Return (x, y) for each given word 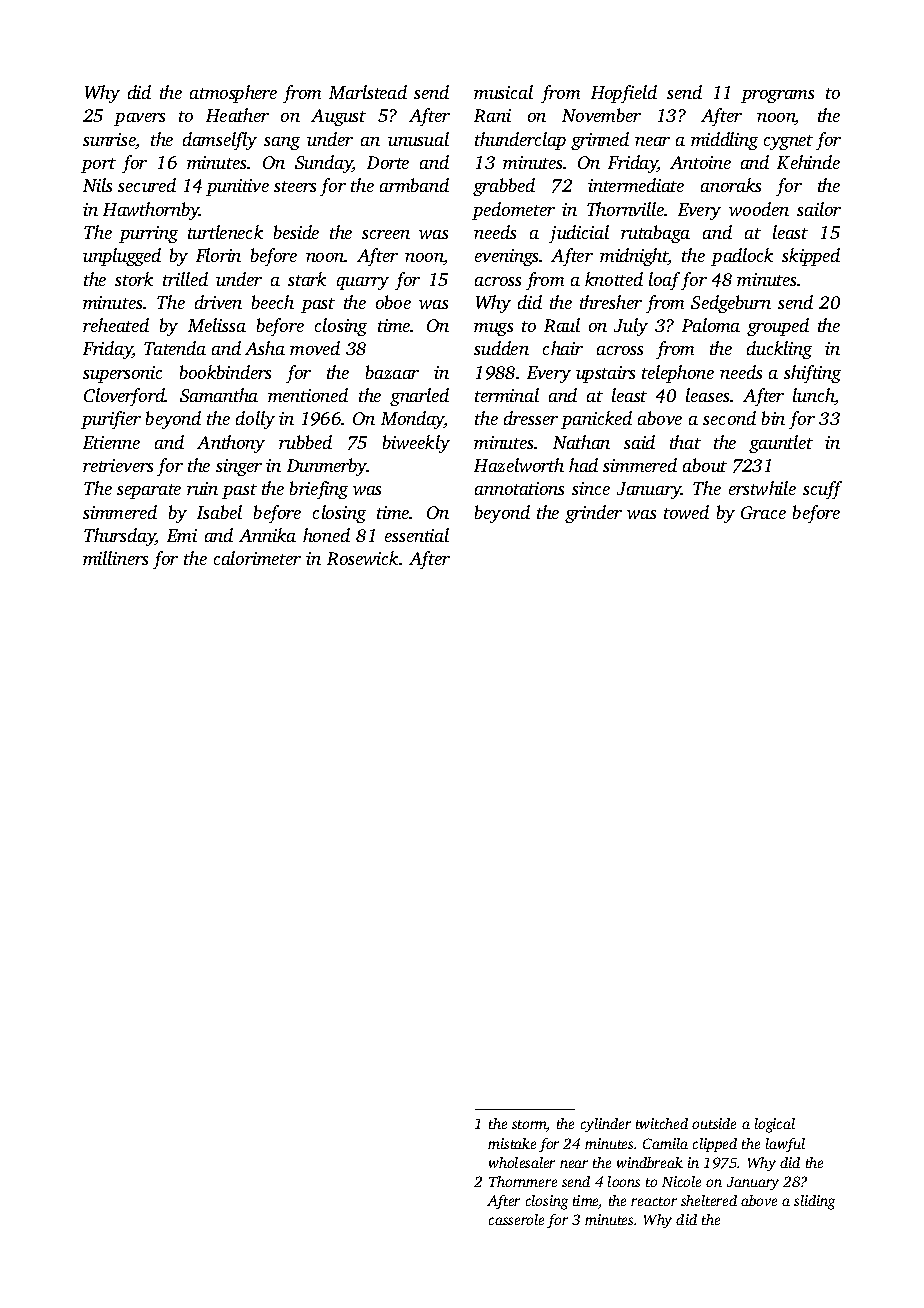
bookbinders (225, 372)
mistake (512, 1143)
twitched (662, 1123)
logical (775, 1125)
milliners (115, 558)
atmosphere (233, 94)
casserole (516, 1219)
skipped (811, 257)
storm (529, 1126)
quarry (363, 283)
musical (503, 92)
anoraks (731, 185)
